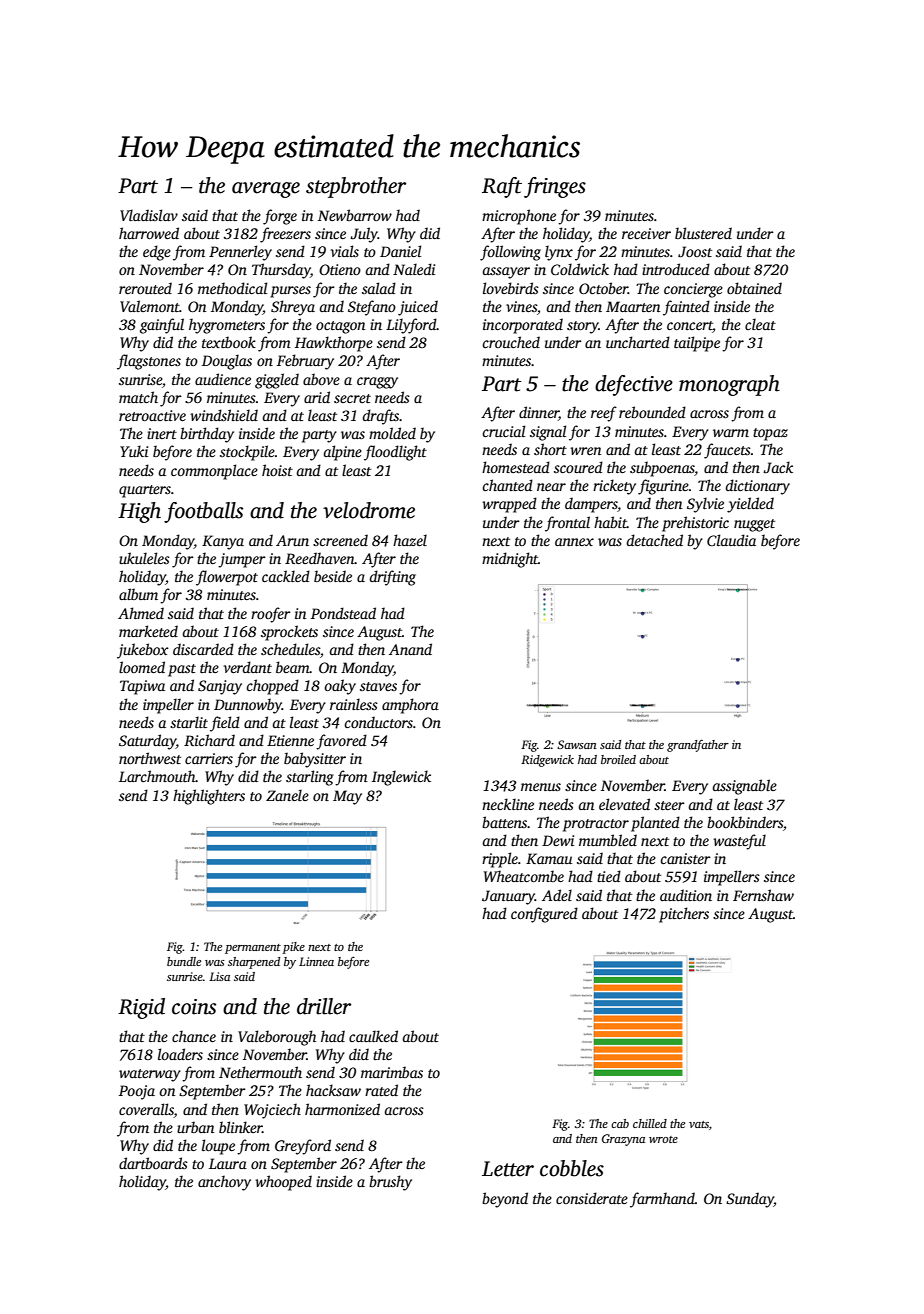  Describe the element at coordinates (229, 342) in the document. I see `textbook` at that location.
